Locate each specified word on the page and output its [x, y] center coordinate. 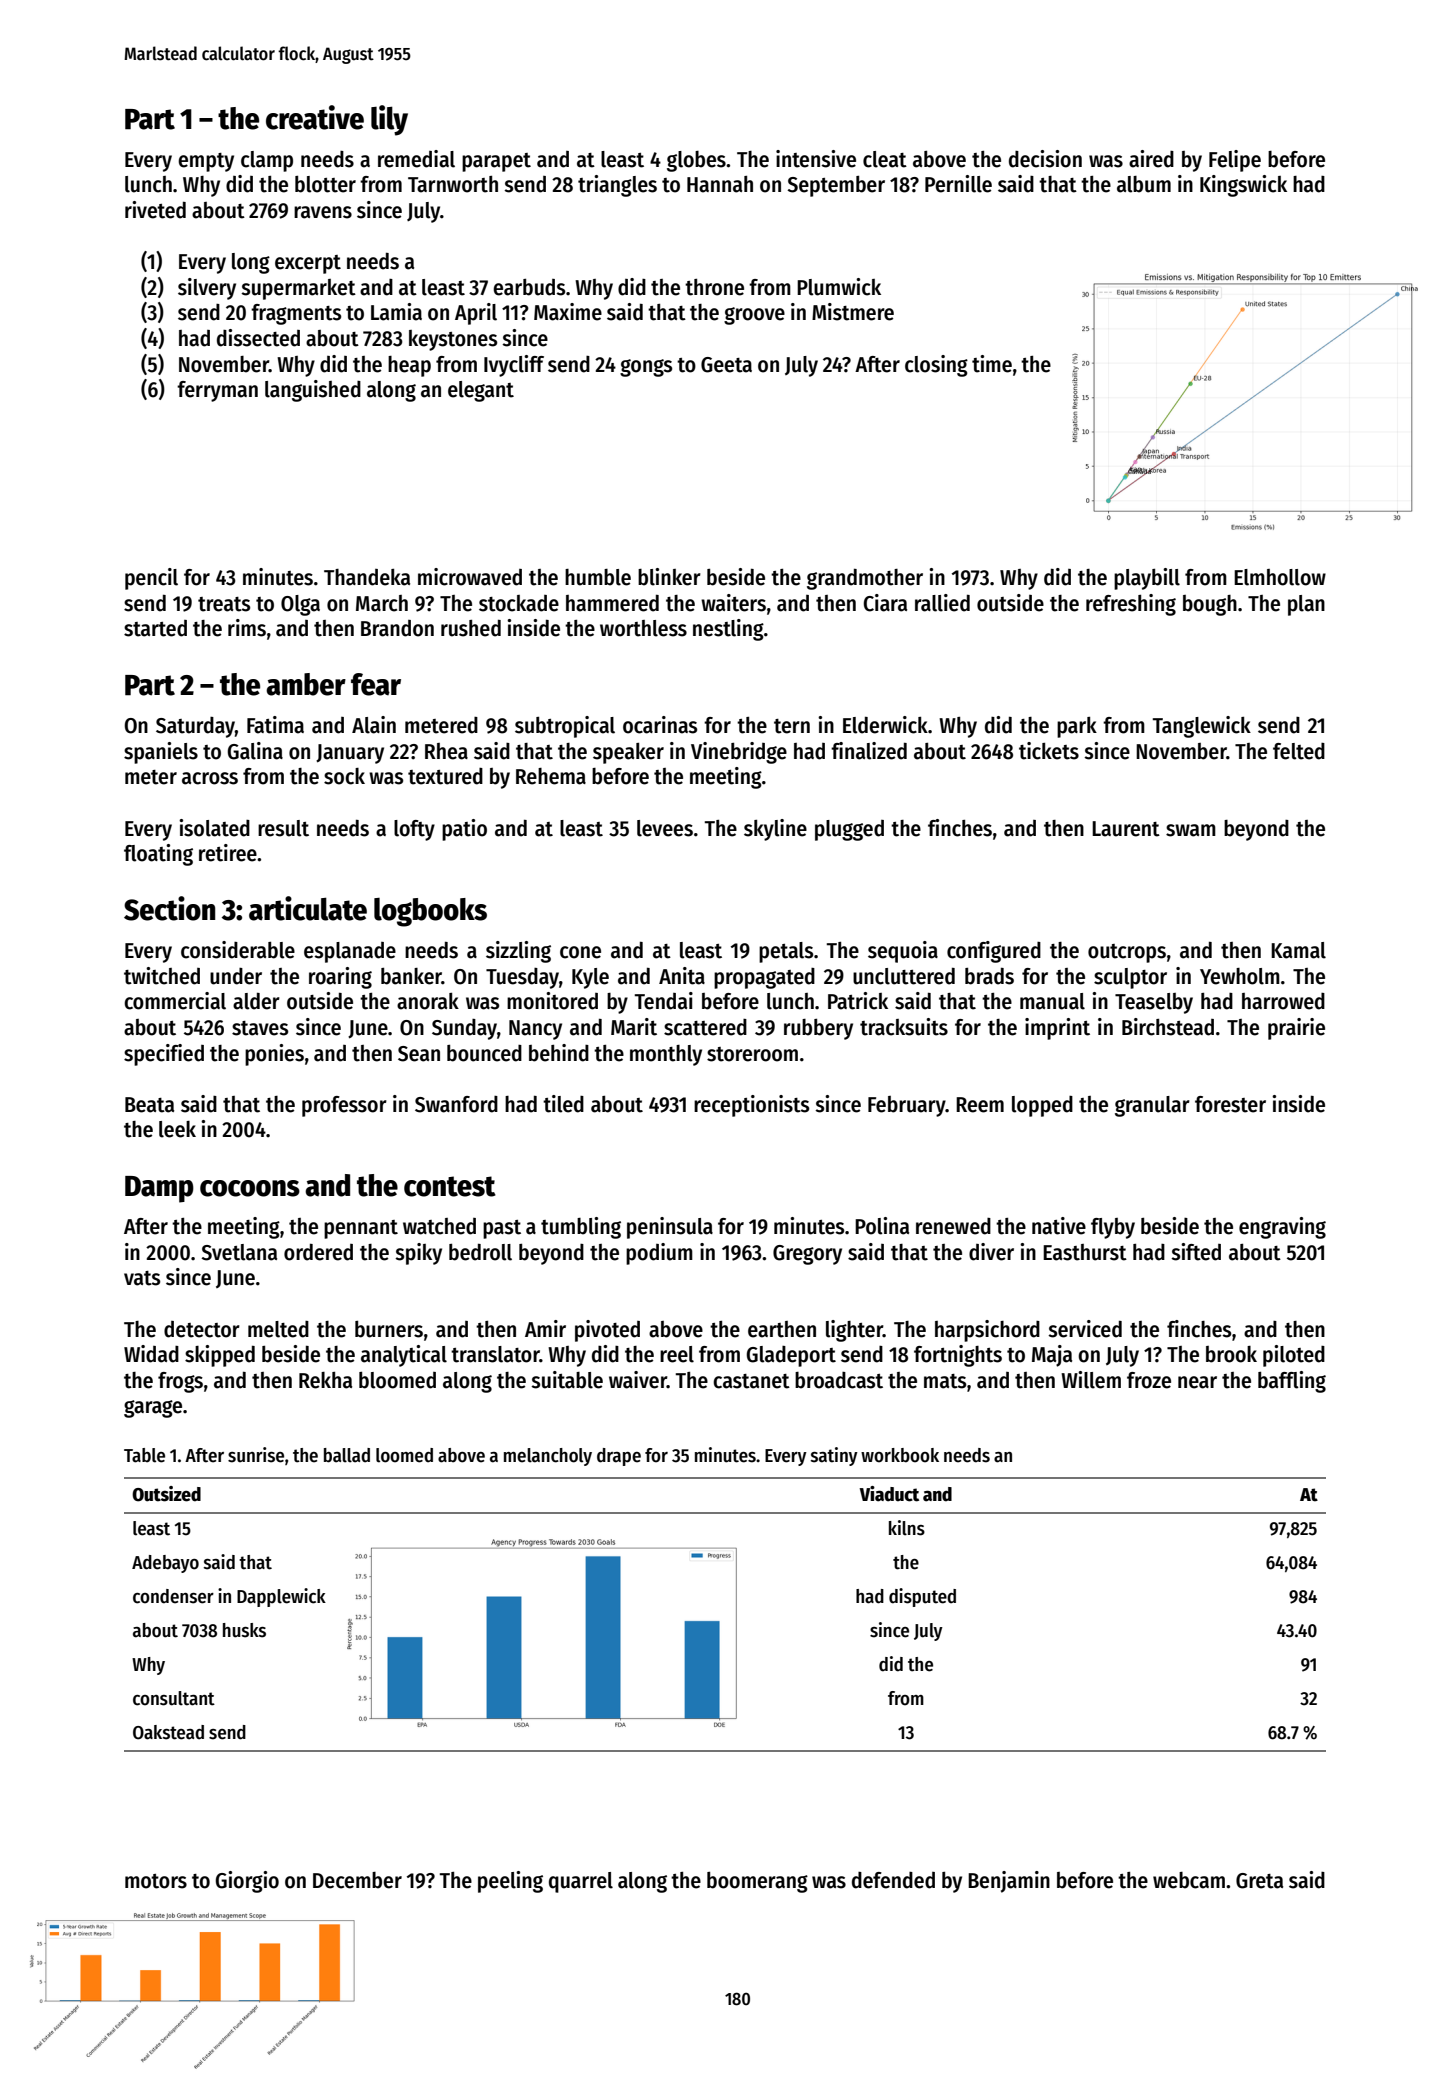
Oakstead [168, 1732]
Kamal [1298, 950]
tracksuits [904, 1027]
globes [696, 161]
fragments [296, 314]
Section [169, 908]
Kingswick [1243, 186]
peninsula [670, 1228]
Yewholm [1240, 976]
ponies [274, 1055]
